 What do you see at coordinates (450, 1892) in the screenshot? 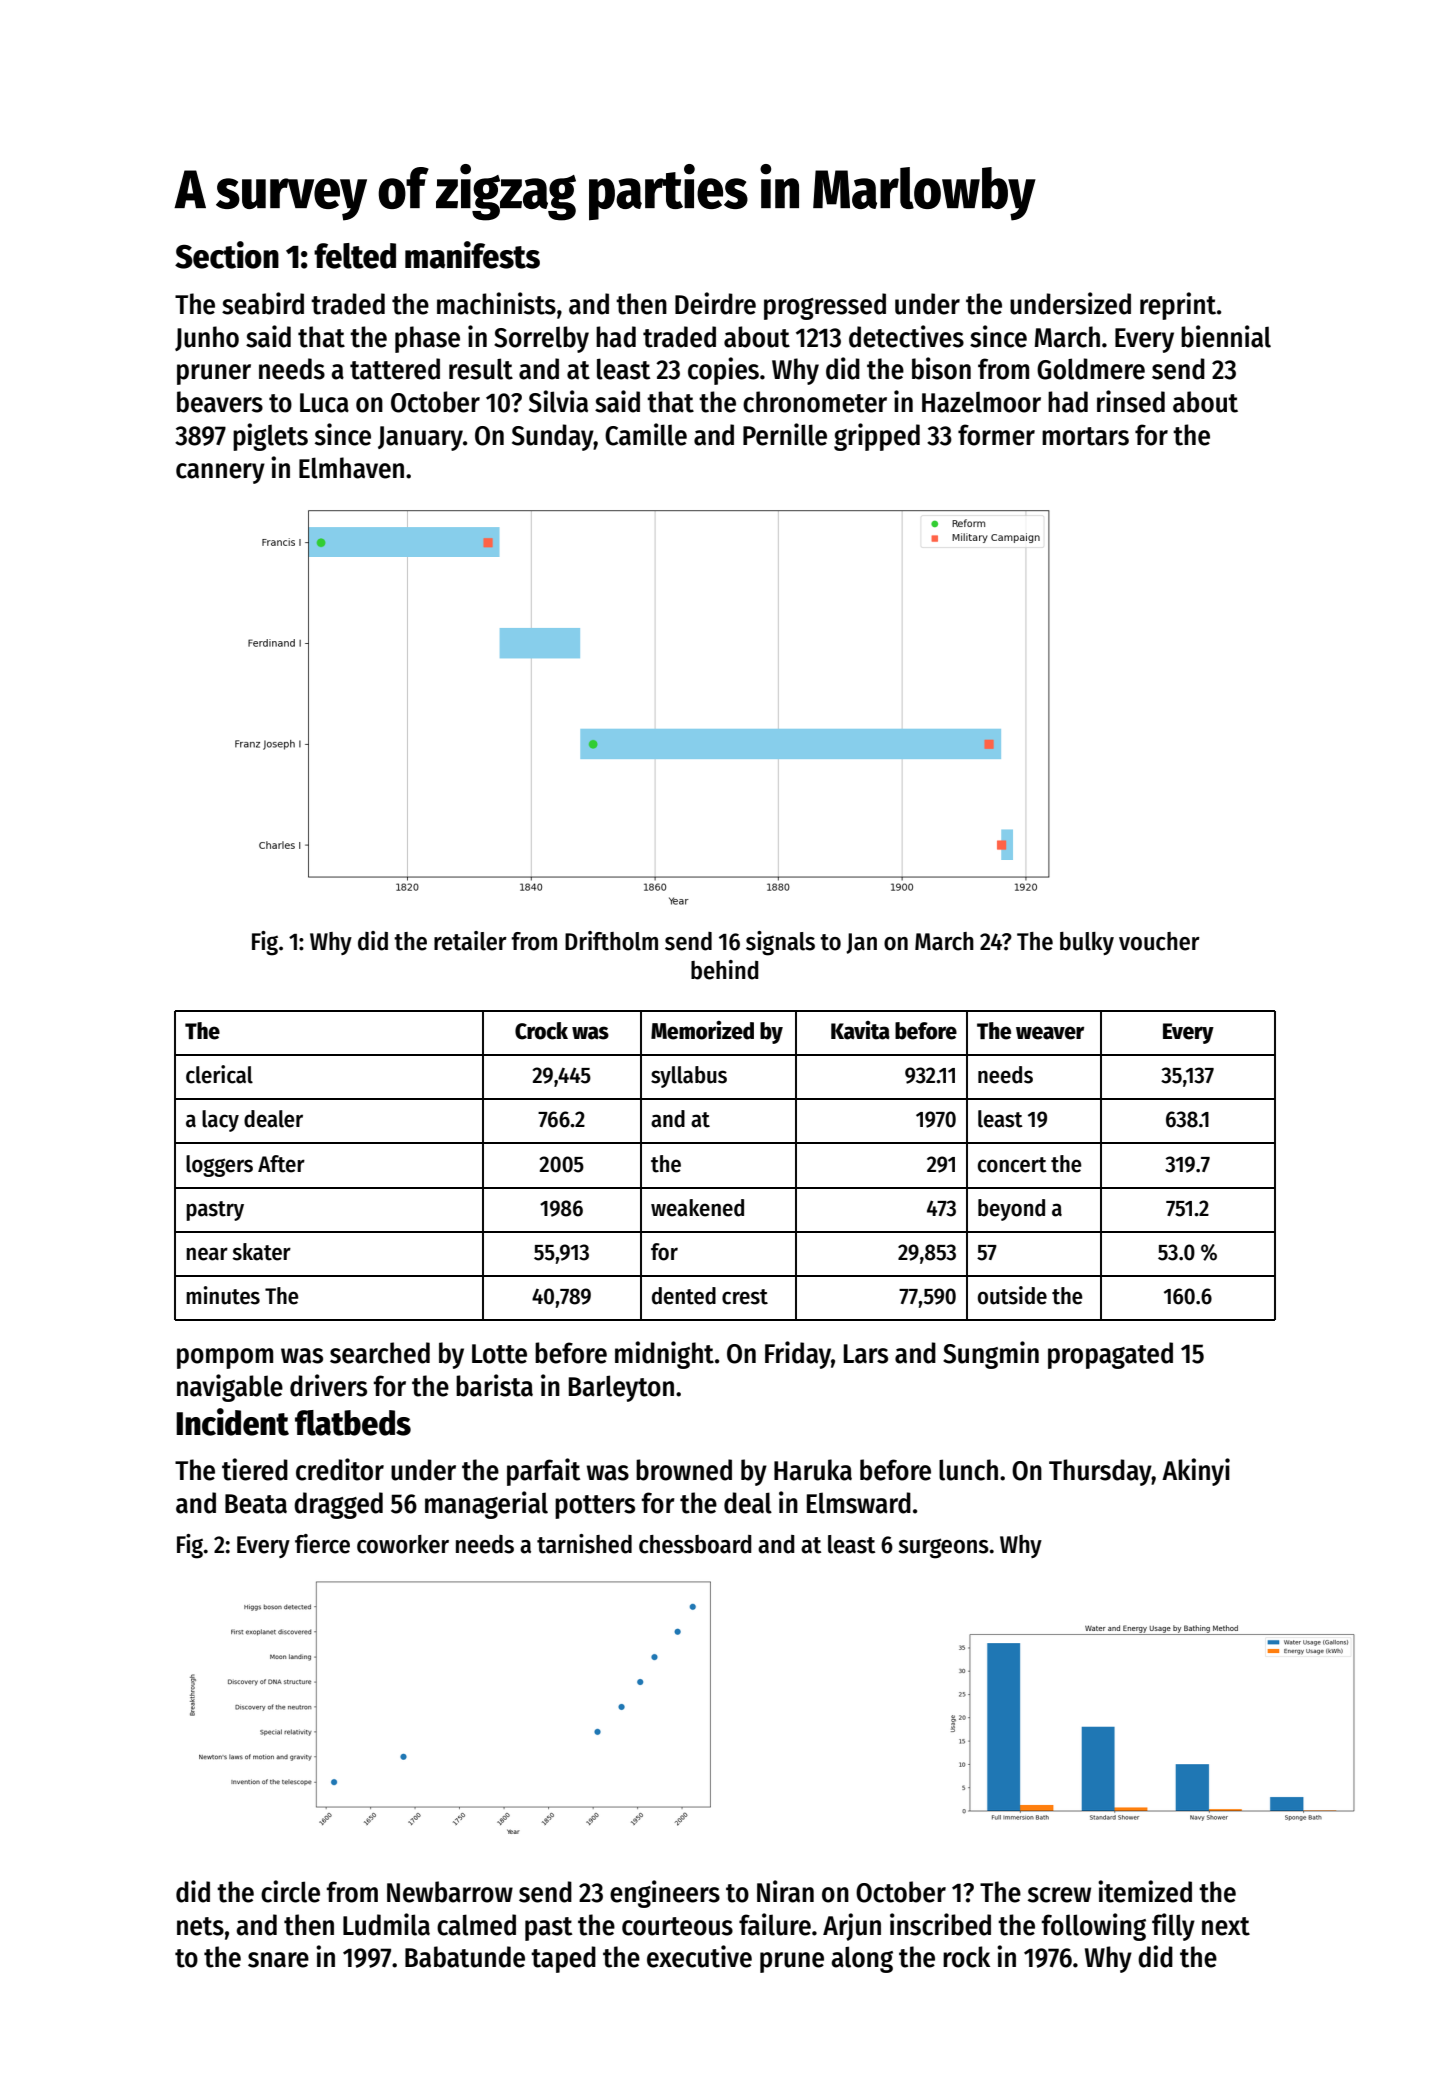
I see `Newbarrow` at bounding box center [450, 1892].
